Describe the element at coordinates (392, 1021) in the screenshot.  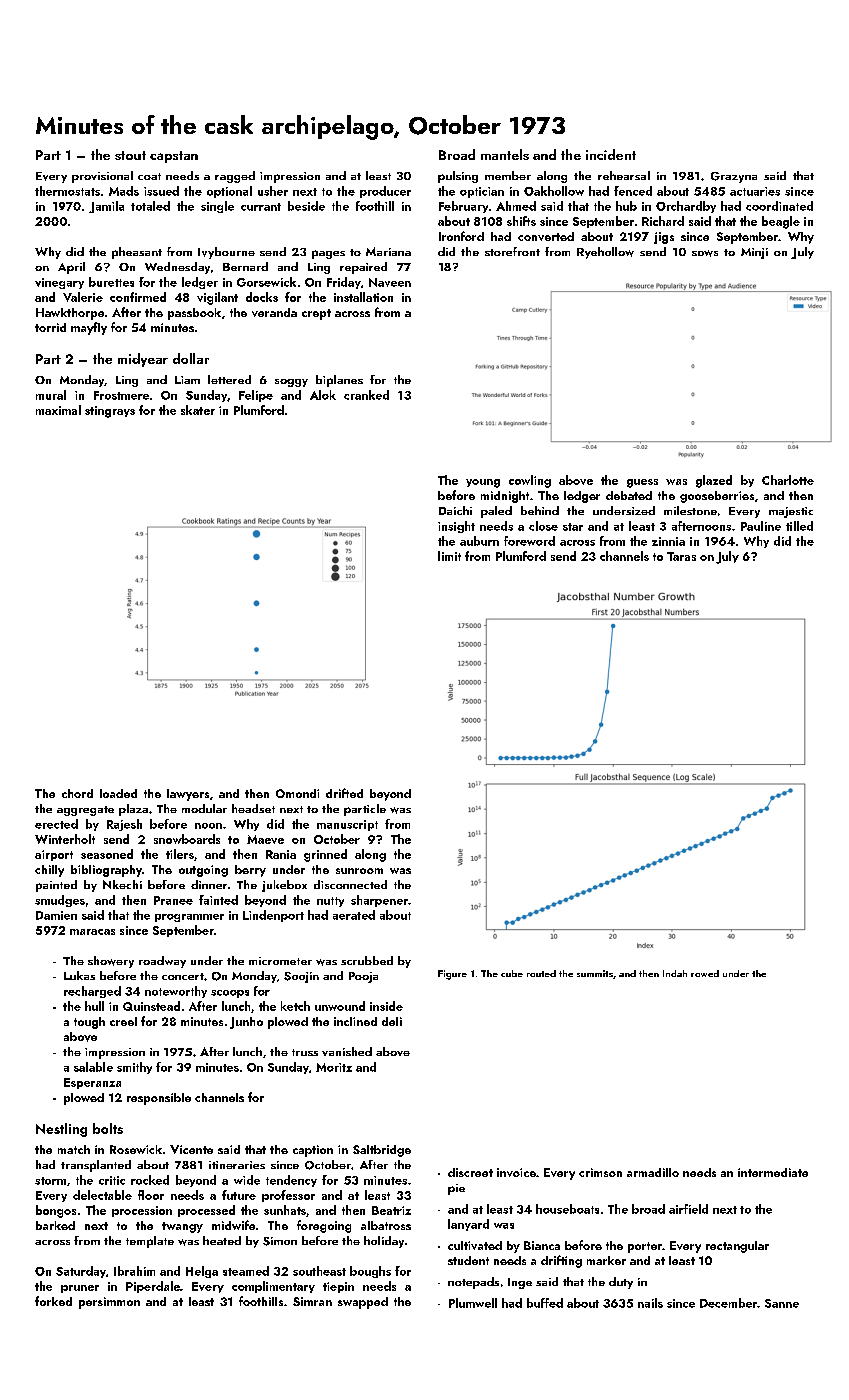
I see `deli` at that location.
